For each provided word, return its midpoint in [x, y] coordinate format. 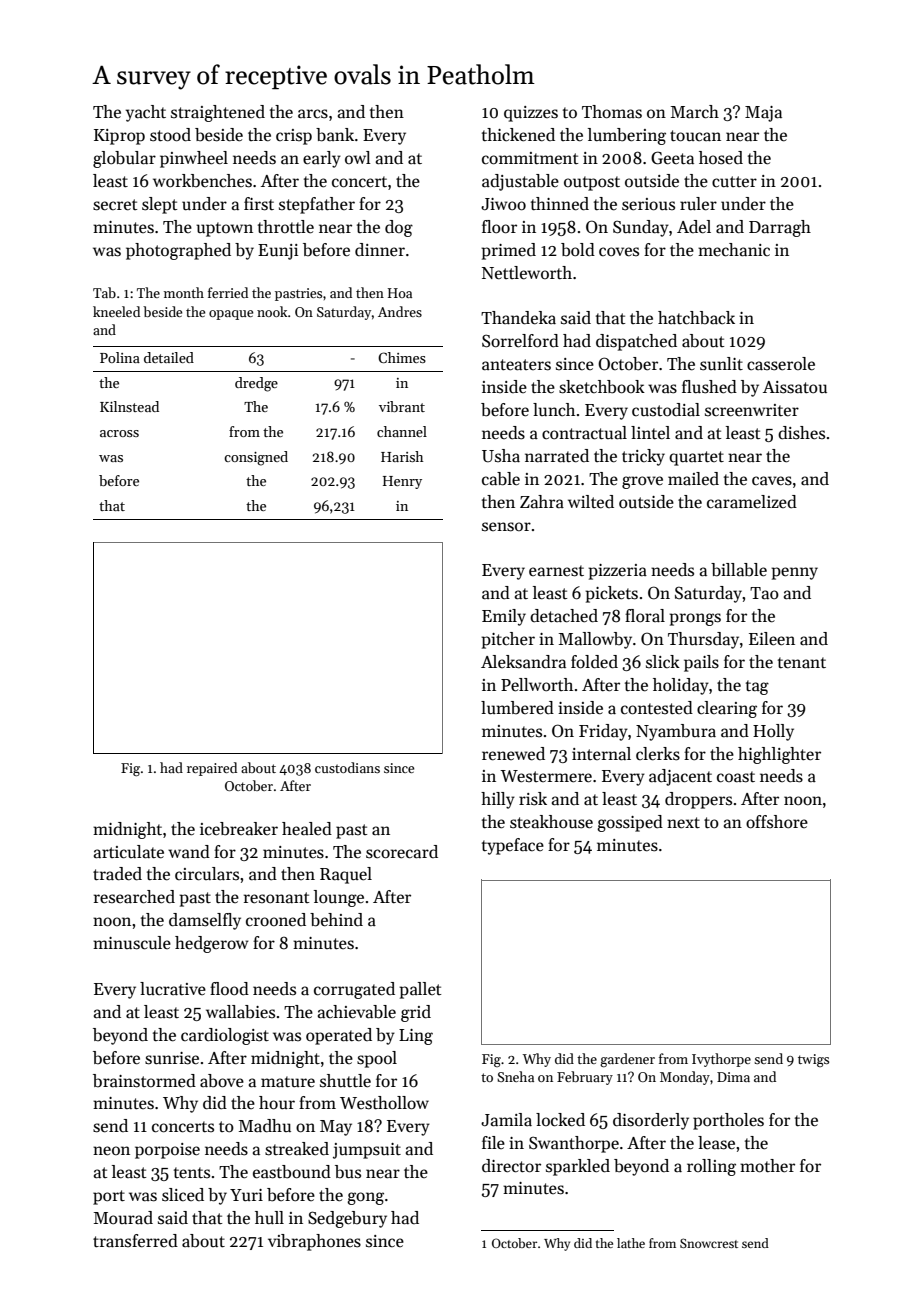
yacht [145, 113]
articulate [129, 852]
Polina [120, 357]
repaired [212, 769]
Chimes [402, 357]
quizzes [531, 114]
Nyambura [676, 732]
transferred [135, 1241]
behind [336, 920]
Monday [685, 1078]
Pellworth [537, 685]
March [695, 112]
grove [642, 482]
